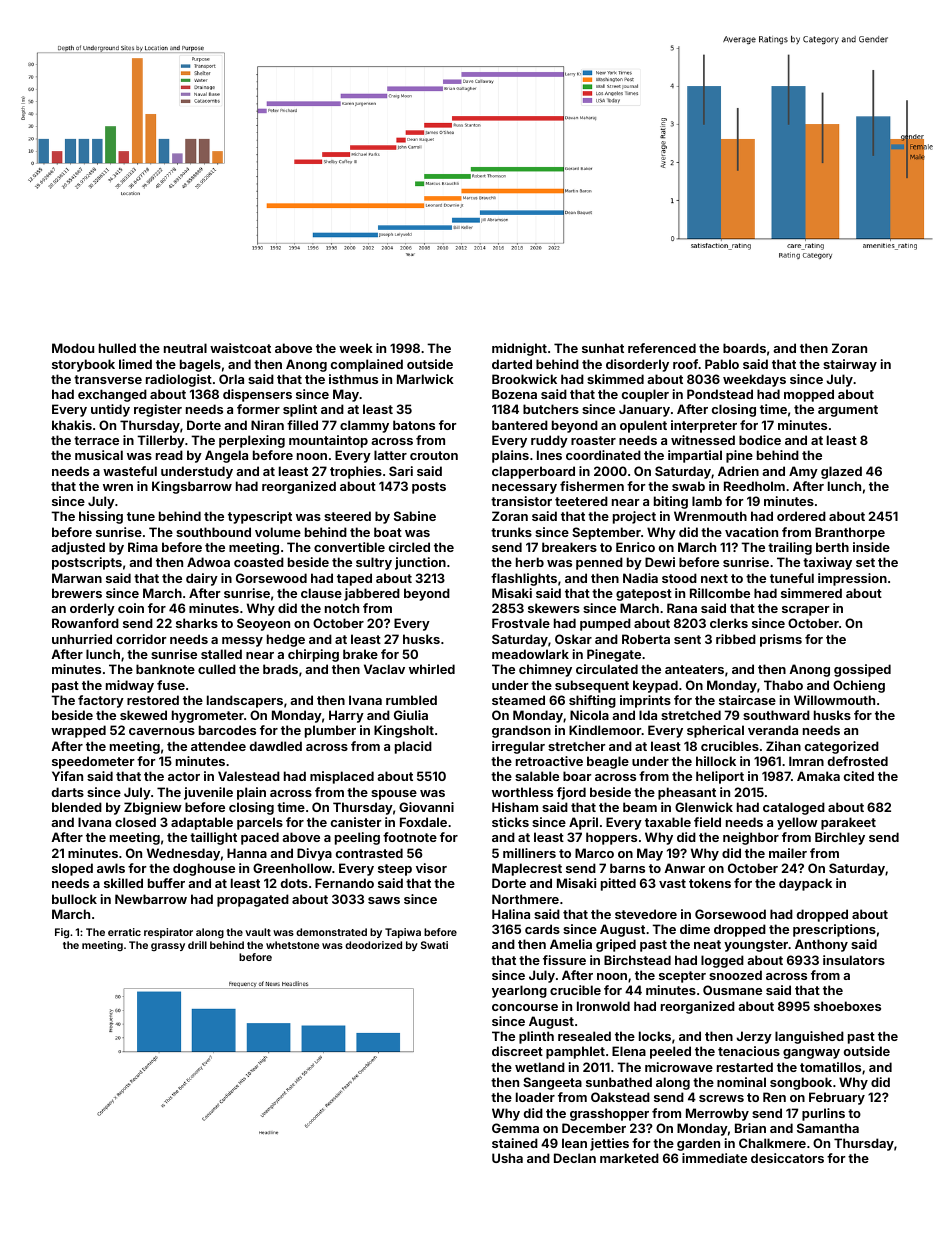 This screenshot has width=952, height=1233. I want to click on Vaclav, so click(384, 669).
